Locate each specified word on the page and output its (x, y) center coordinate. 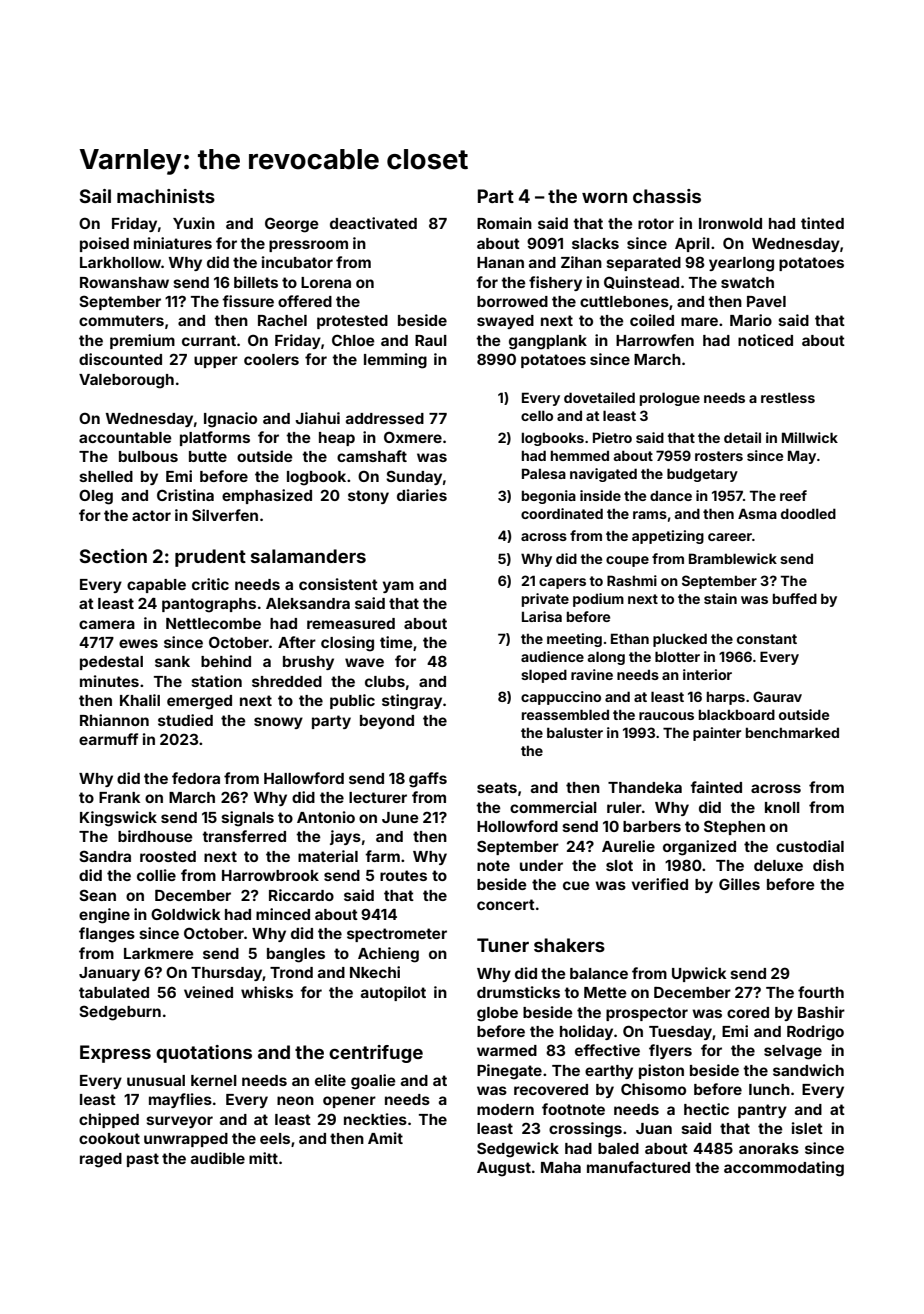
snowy (278, 723)
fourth (821, 992)
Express (115, 1054)
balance (599, 973)
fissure (248, 301)
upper (216, 362)
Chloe (353, 340)
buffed (795, 598)
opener (349, 1102)
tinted (822, 223)
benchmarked (792, 732)
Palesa (544, 473)
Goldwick (185, 914)
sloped (544, 676)
